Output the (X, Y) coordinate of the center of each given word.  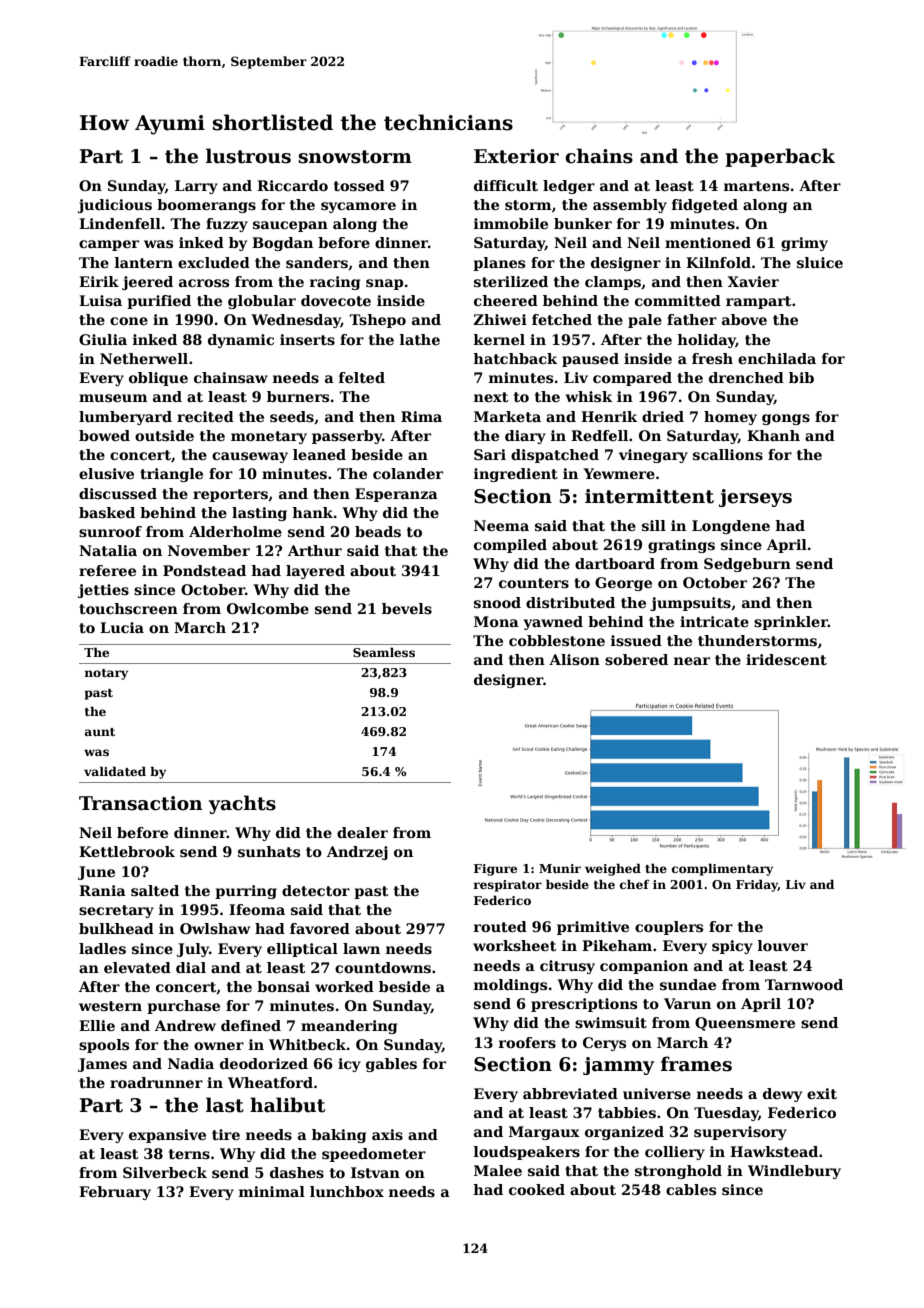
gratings (681, 546)
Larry (196, 187)
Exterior (516, 156)
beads (378, 531)
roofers (527, 1042)
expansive (167, 1136)
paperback (780, 157)
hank (312, 512)
